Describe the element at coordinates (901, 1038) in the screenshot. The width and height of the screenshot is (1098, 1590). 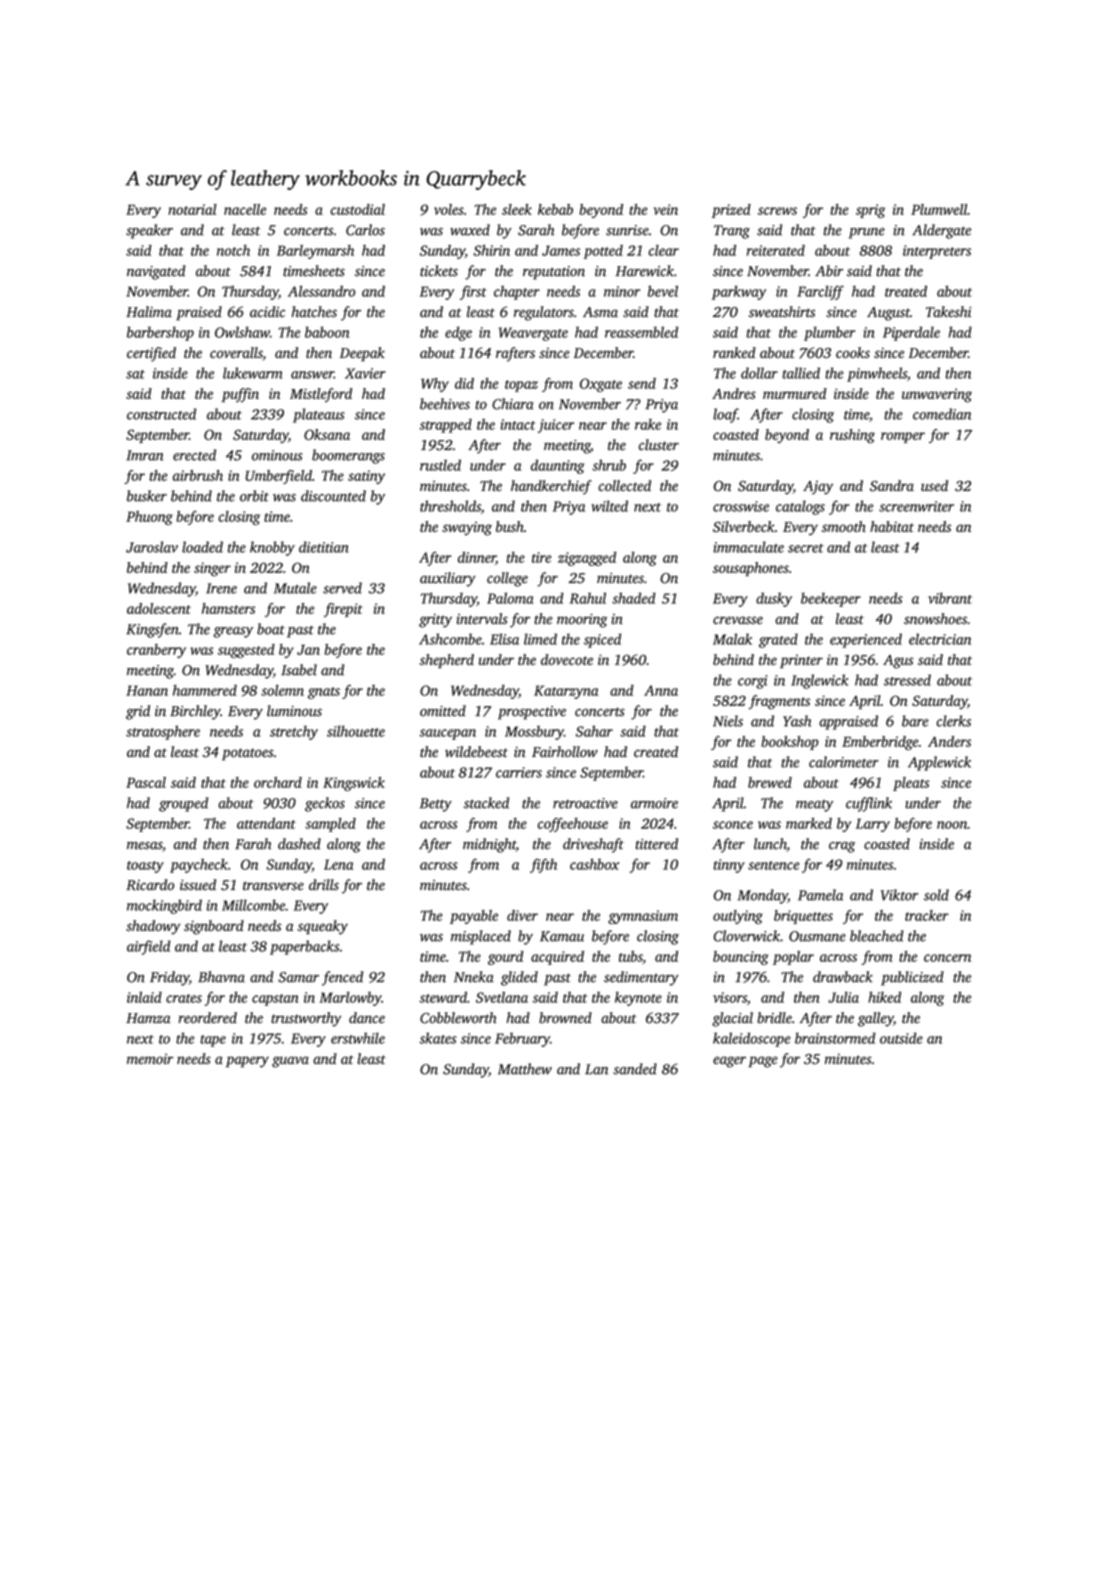
I see `outside` at that location.
